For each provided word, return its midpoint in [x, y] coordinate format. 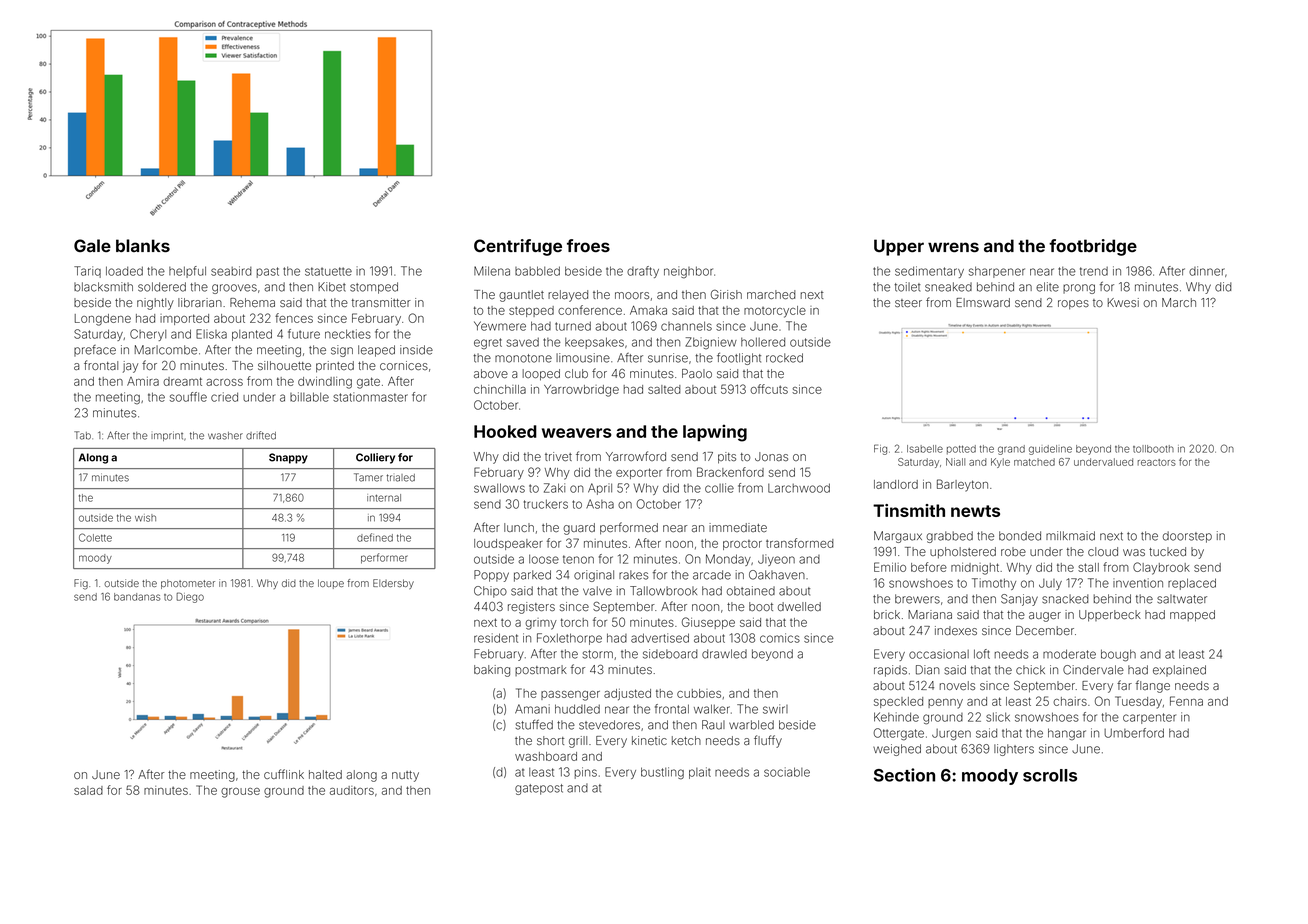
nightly [155, 304]
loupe [331, 584]
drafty [643, 272]
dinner [1207, 271]
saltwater [1182, 599]
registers [531, 608]
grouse [240, 793]
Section [904, 775]
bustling [662, 773]
